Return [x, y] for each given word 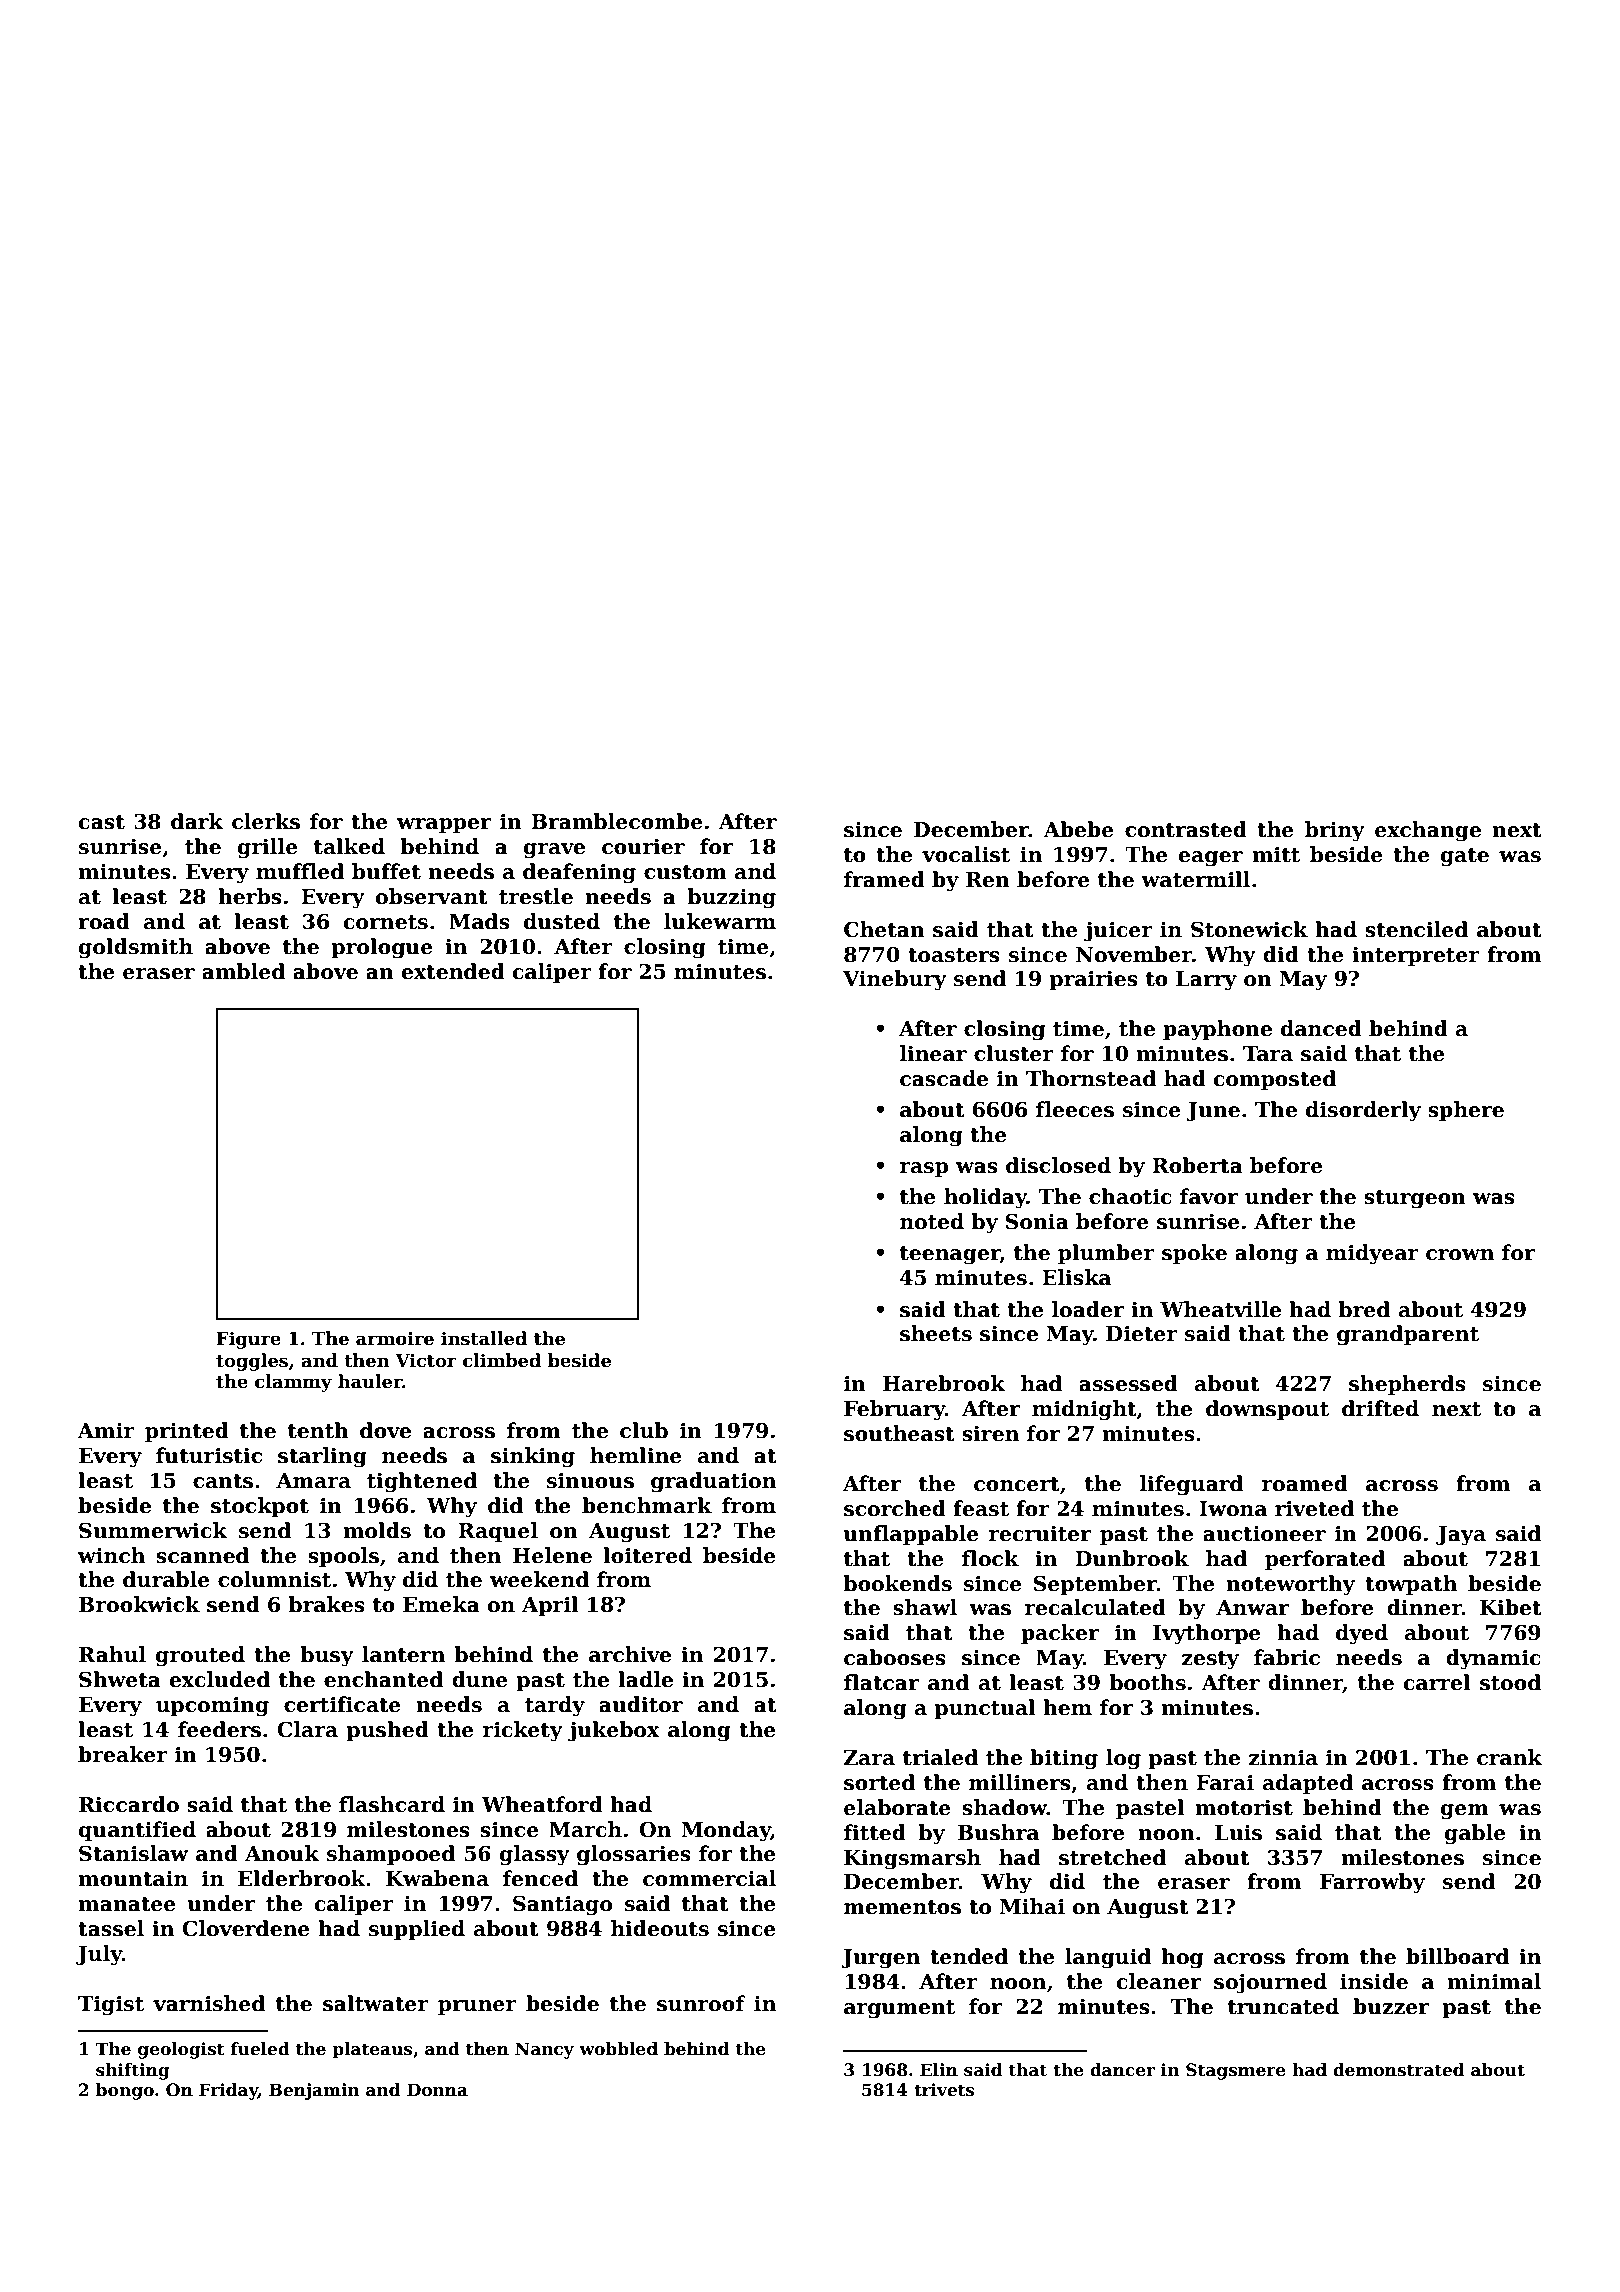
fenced [540, 1878]
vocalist [966, 854]
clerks [266, 821]
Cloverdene [246, 1928]
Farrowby [1372, 1883]
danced [1321, 1028]
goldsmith [136, 948]
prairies [1093, 980]
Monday [726, 1831]
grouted [200, 1656]
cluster [1014, 1053]
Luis [1238, 1832]
